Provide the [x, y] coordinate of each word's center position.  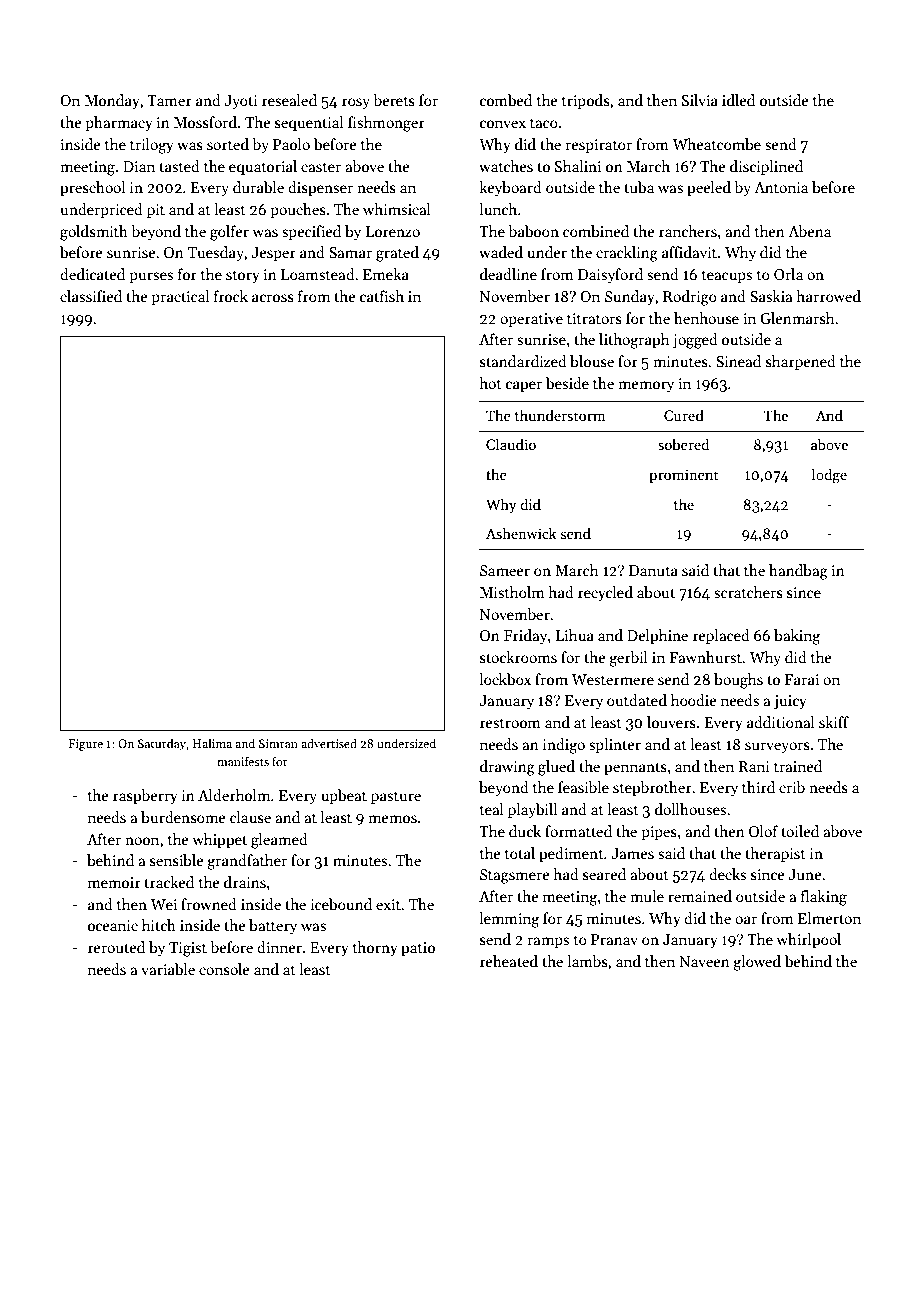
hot [490, 383]
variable [168, 969]
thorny [375, 948]
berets [394, 100]
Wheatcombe [716, 144]
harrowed [828, 296]
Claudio [511, 444]
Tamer [169, 100]
